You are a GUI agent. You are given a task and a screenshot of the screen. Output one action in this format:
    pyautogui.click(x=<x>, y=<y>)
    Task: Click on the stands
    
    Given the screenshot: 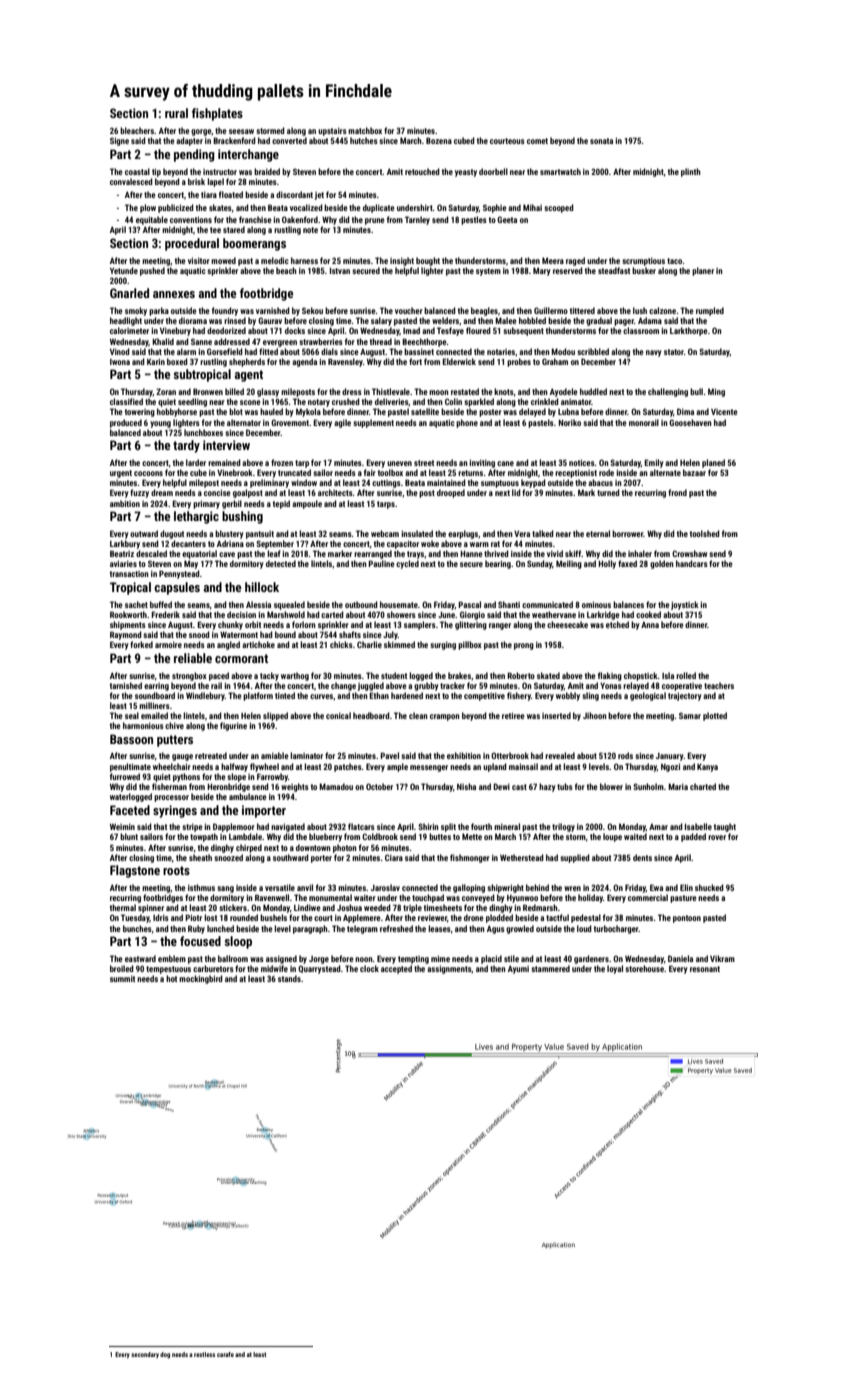 What is the action you would take?
    pyautogui.click(x=289, y=978)
